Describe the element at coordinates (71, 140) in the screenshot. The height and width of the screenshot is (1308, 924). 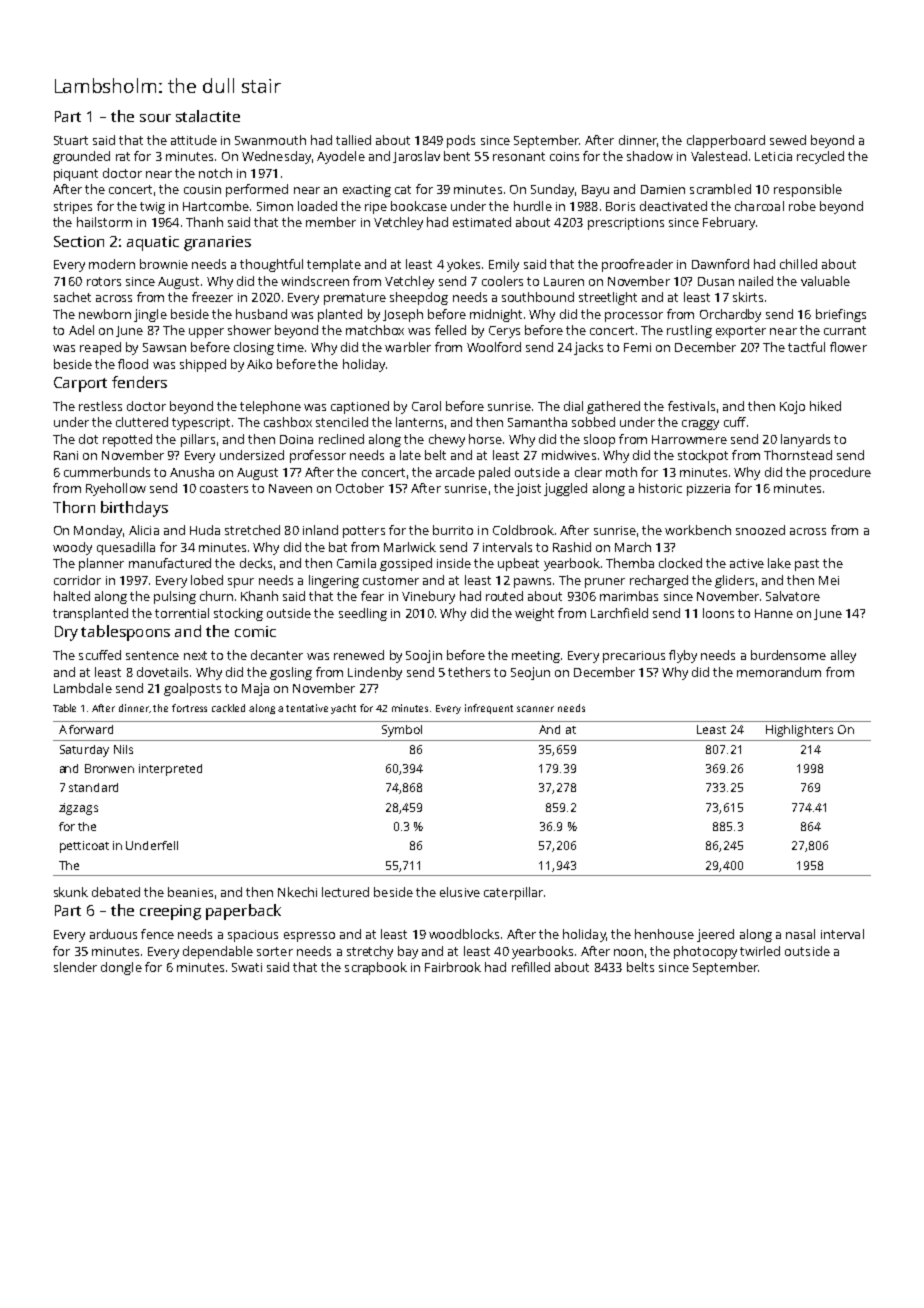
I see `Stuart` at that location.
